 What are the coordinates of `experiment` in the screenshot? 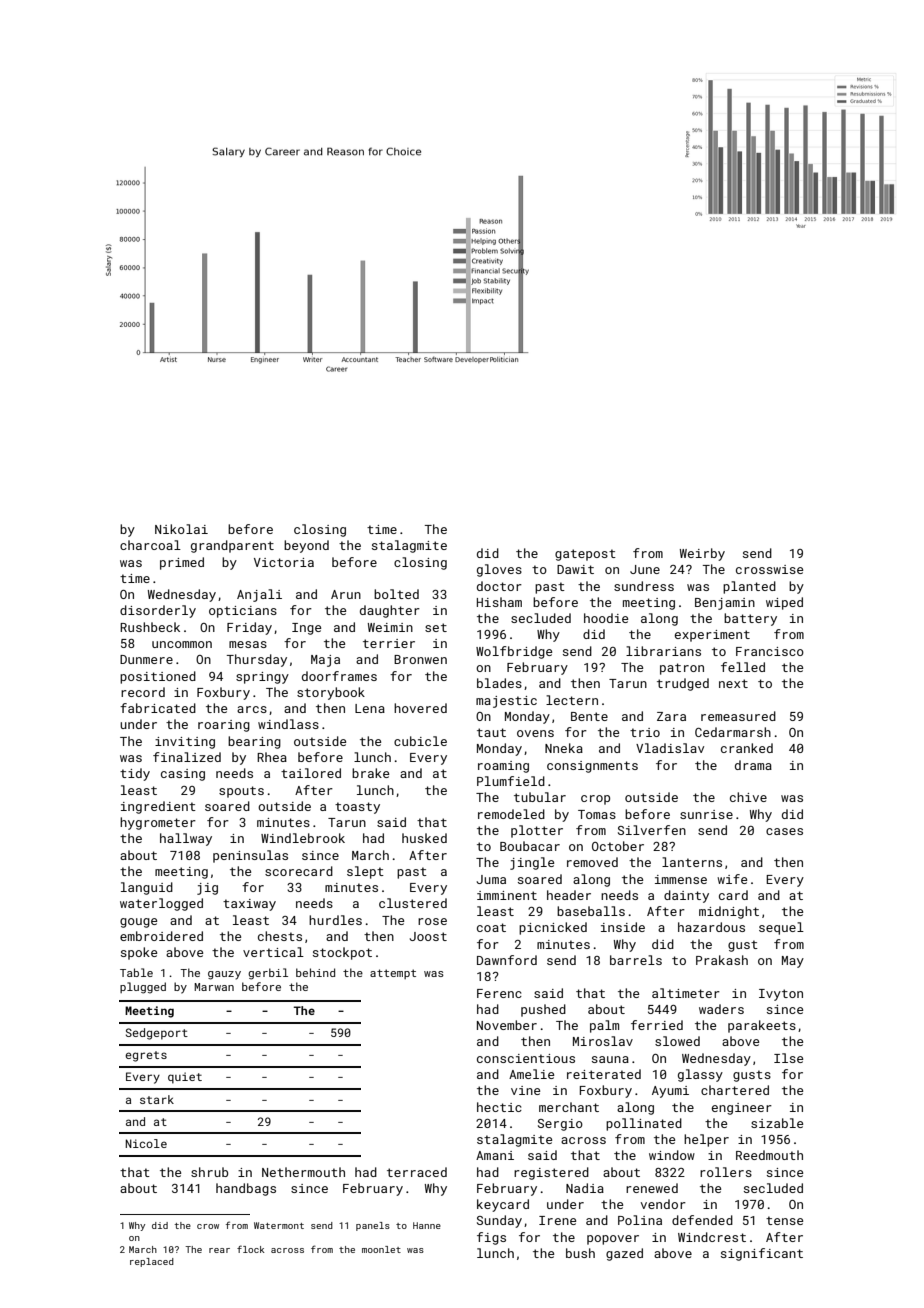 It's located at (712, 636).
